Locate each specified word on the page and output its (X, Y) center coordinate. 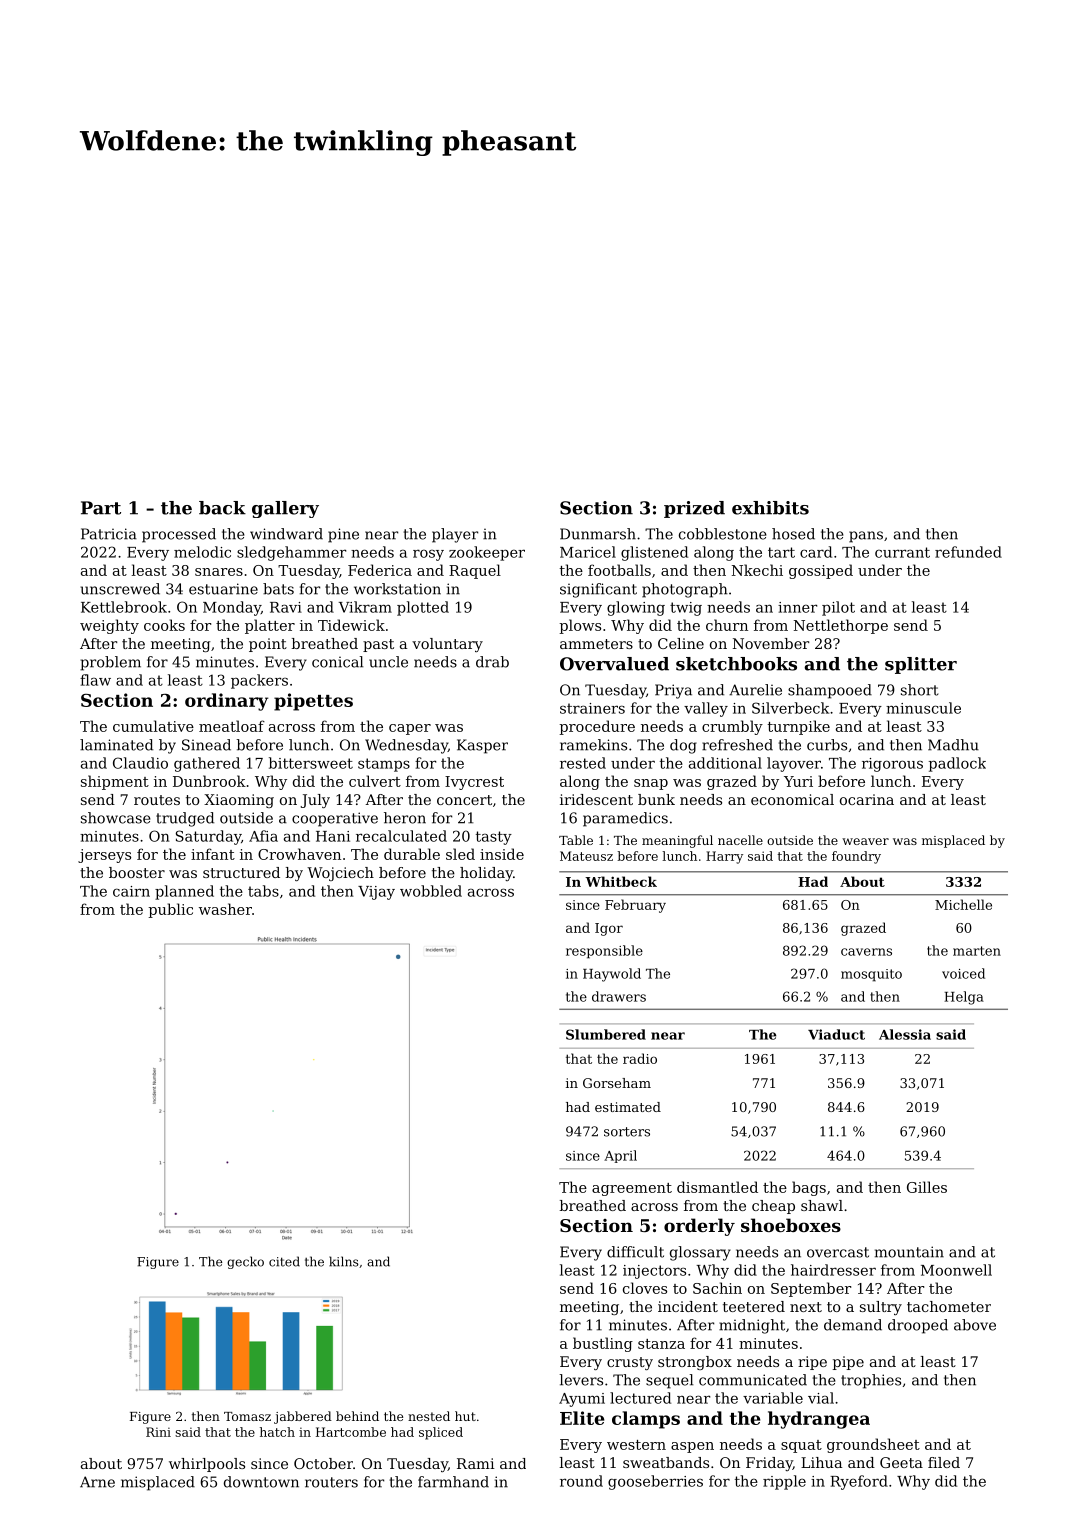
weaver (865, 841)
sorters (627, 1132)
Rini (158, 1432)
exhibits (770, 508)
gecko (245, 1262)
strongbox (695, 1363)
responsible (604, 952)
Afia (263, 836)
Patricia (109, 534)
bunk (656, 799)
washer (225, 909)
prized (694, 509)
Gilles (927, 1187)
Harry (724, 857)
